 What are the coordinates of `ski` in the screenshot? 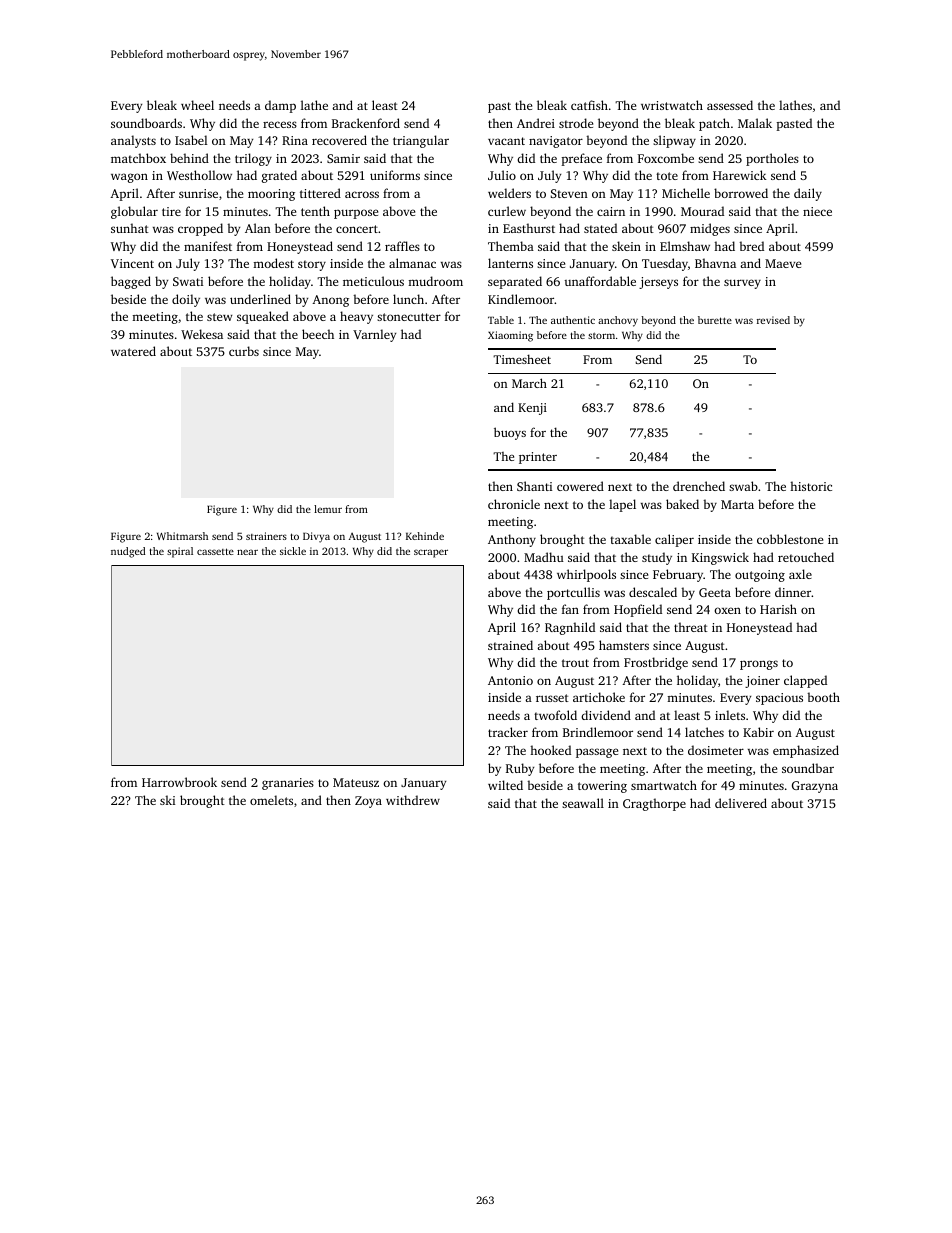 It's located at (167, 800).
